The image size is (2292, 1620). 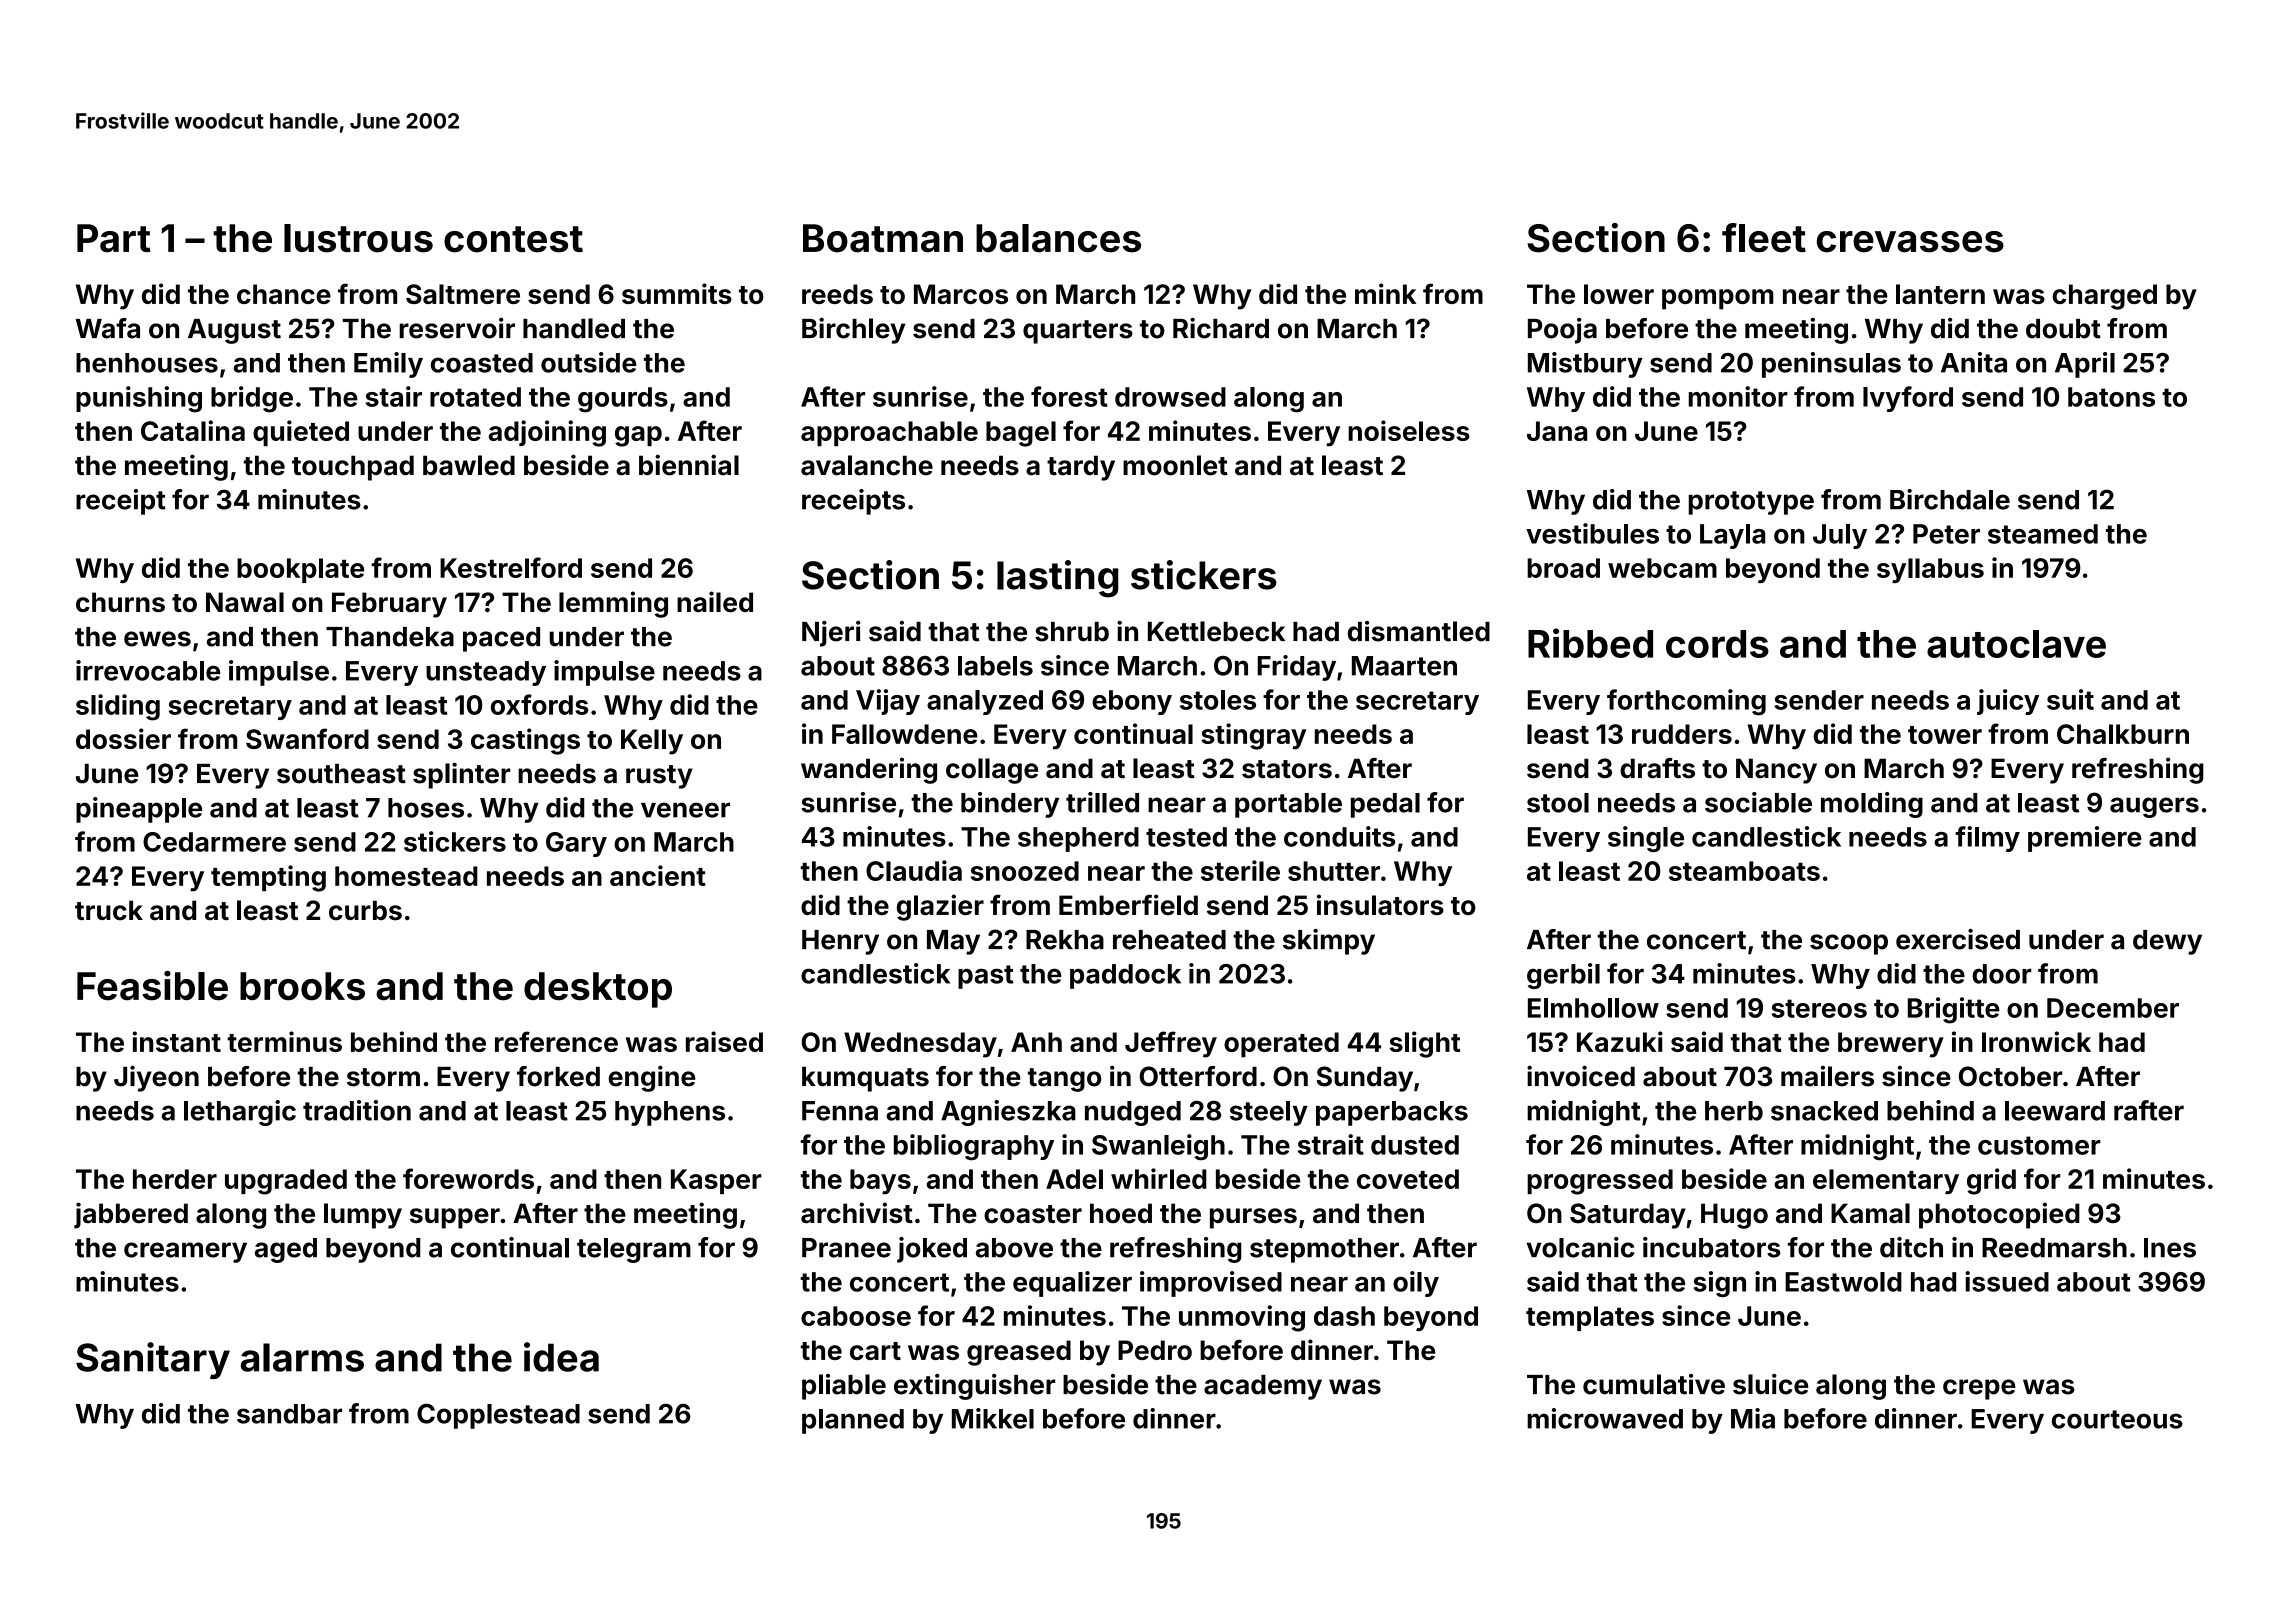 I want to click on avalanche, so click(x=867, y=465).
